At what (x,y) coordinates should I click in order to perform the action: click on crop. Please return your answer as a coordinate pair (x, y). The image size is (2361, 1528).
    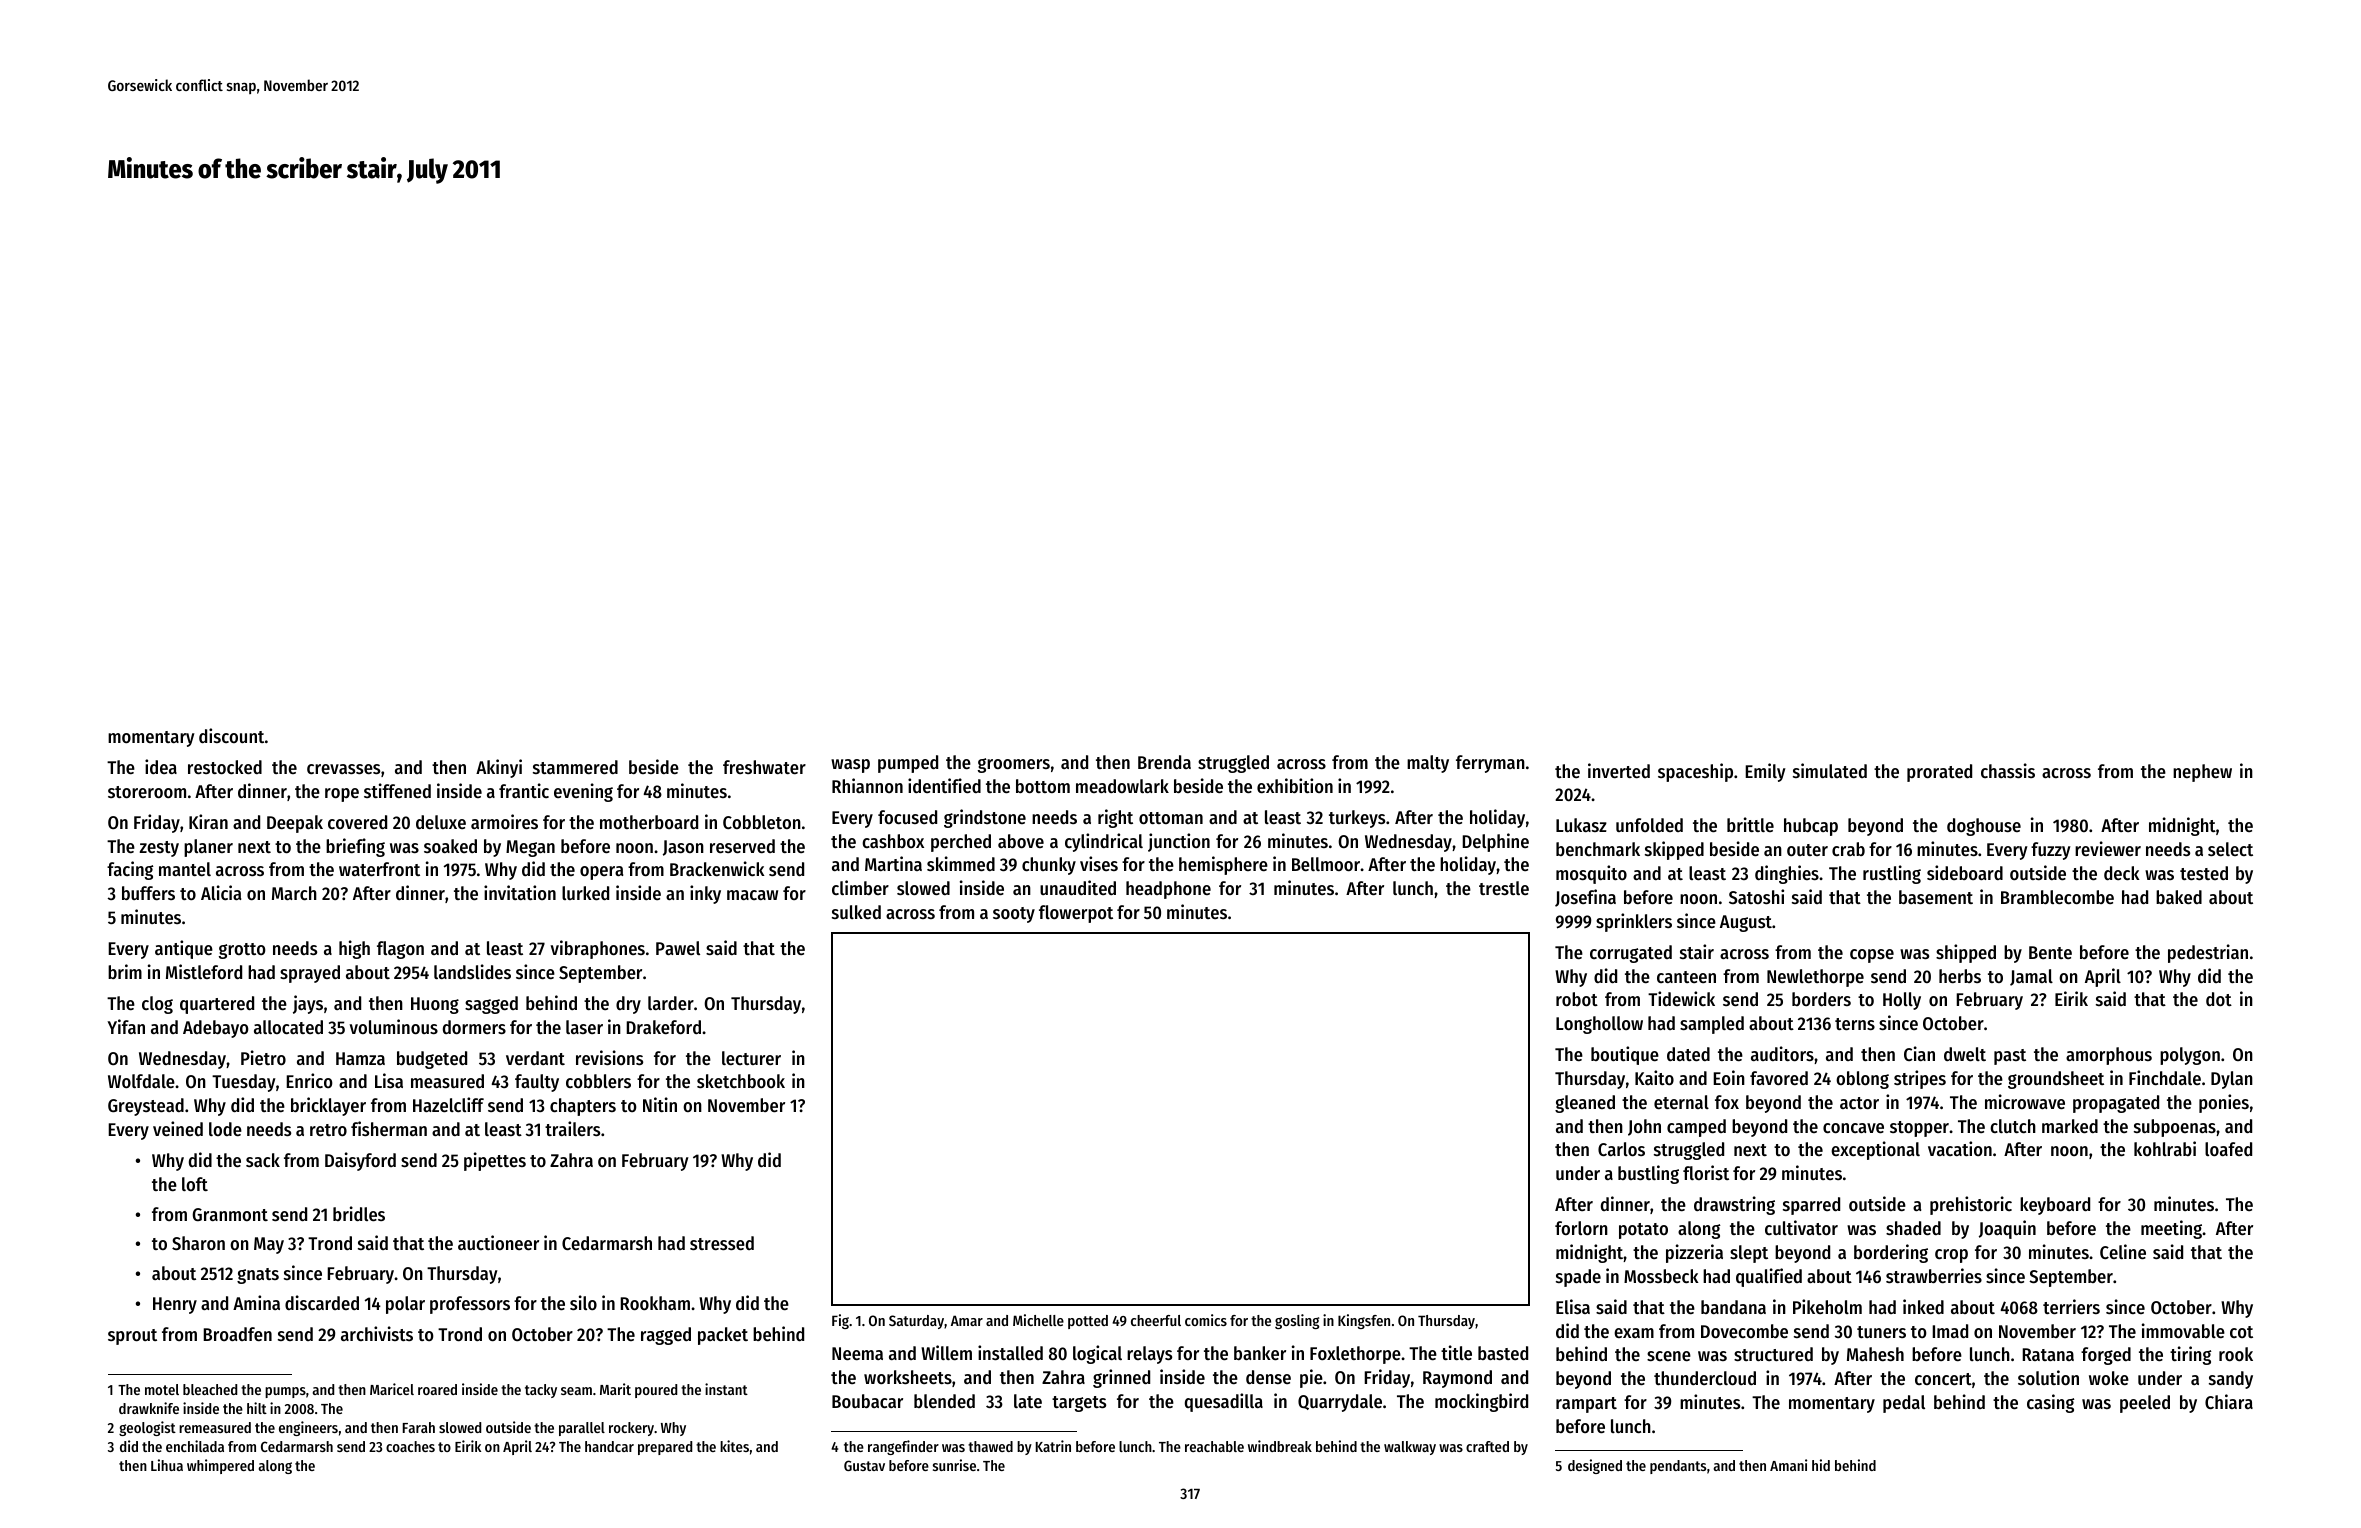
    Looking at the image, I should click on (1951, 1256).
